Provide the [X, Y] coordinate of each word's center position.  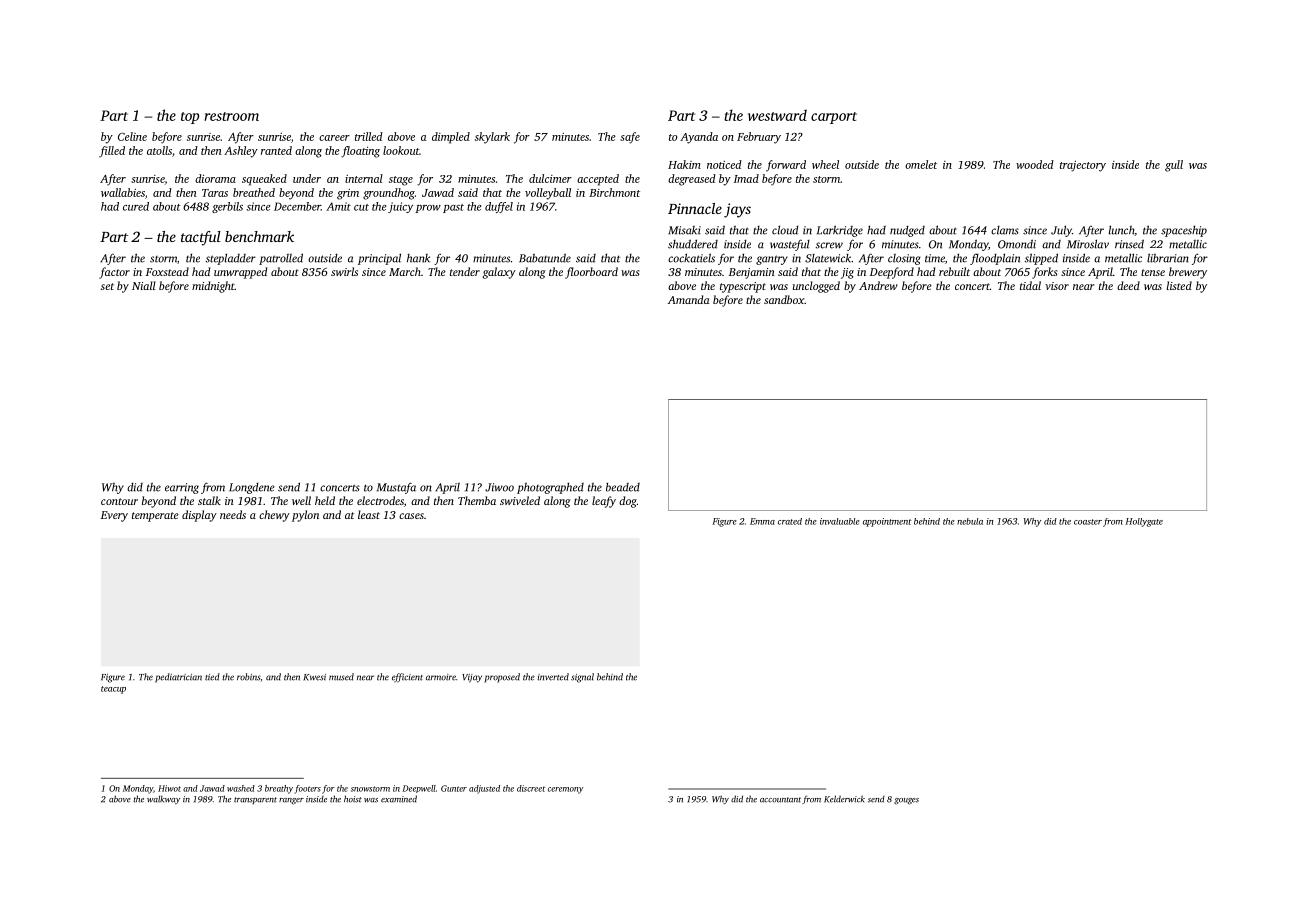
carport [834, 118]
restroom [231, 116]
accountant [780, 800]
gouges [906, 801]
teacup [113, 690]
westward [777, 115]
